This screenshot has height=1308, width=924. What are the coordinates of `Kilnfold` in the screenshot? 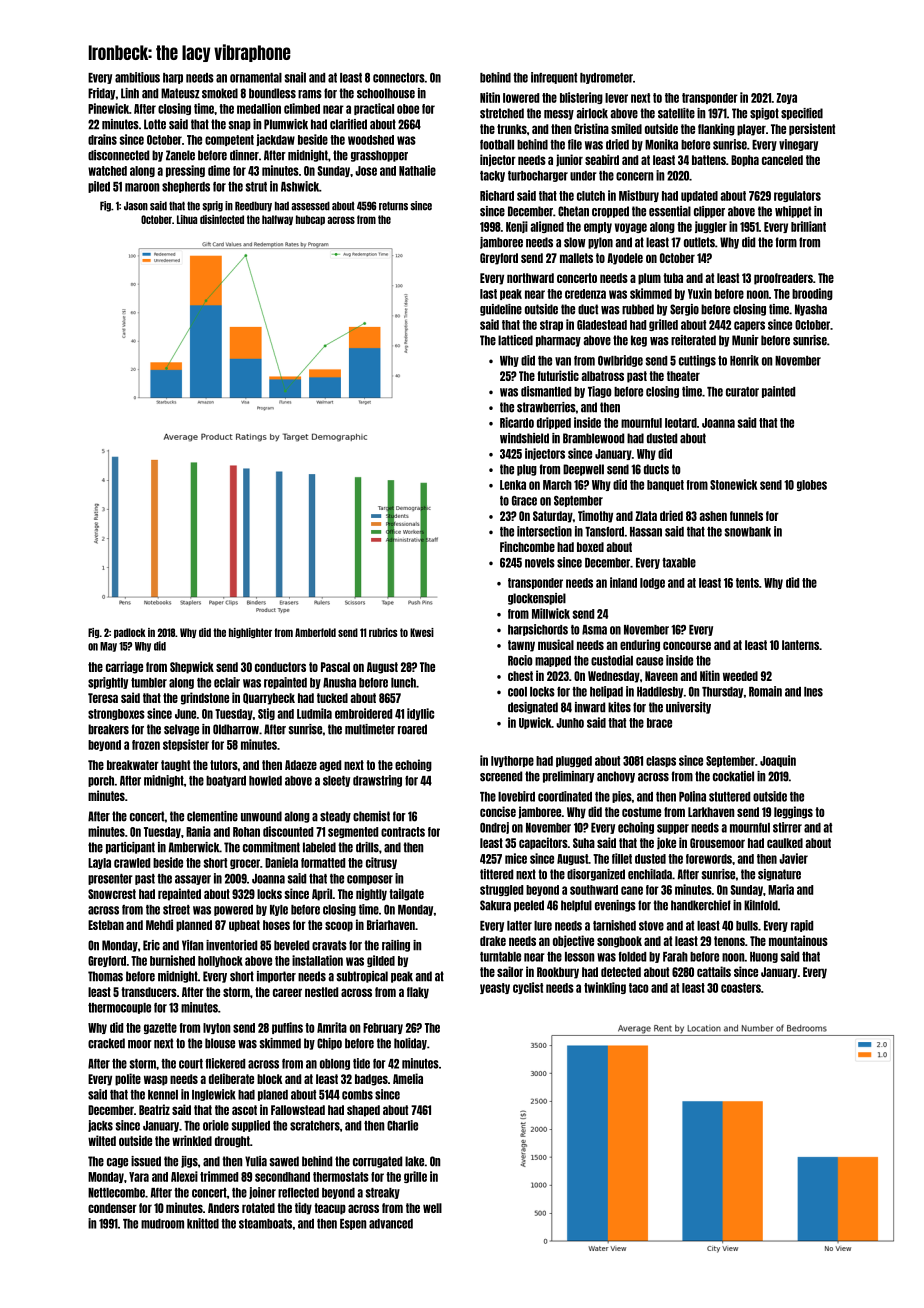 It's located at (761, 905).
